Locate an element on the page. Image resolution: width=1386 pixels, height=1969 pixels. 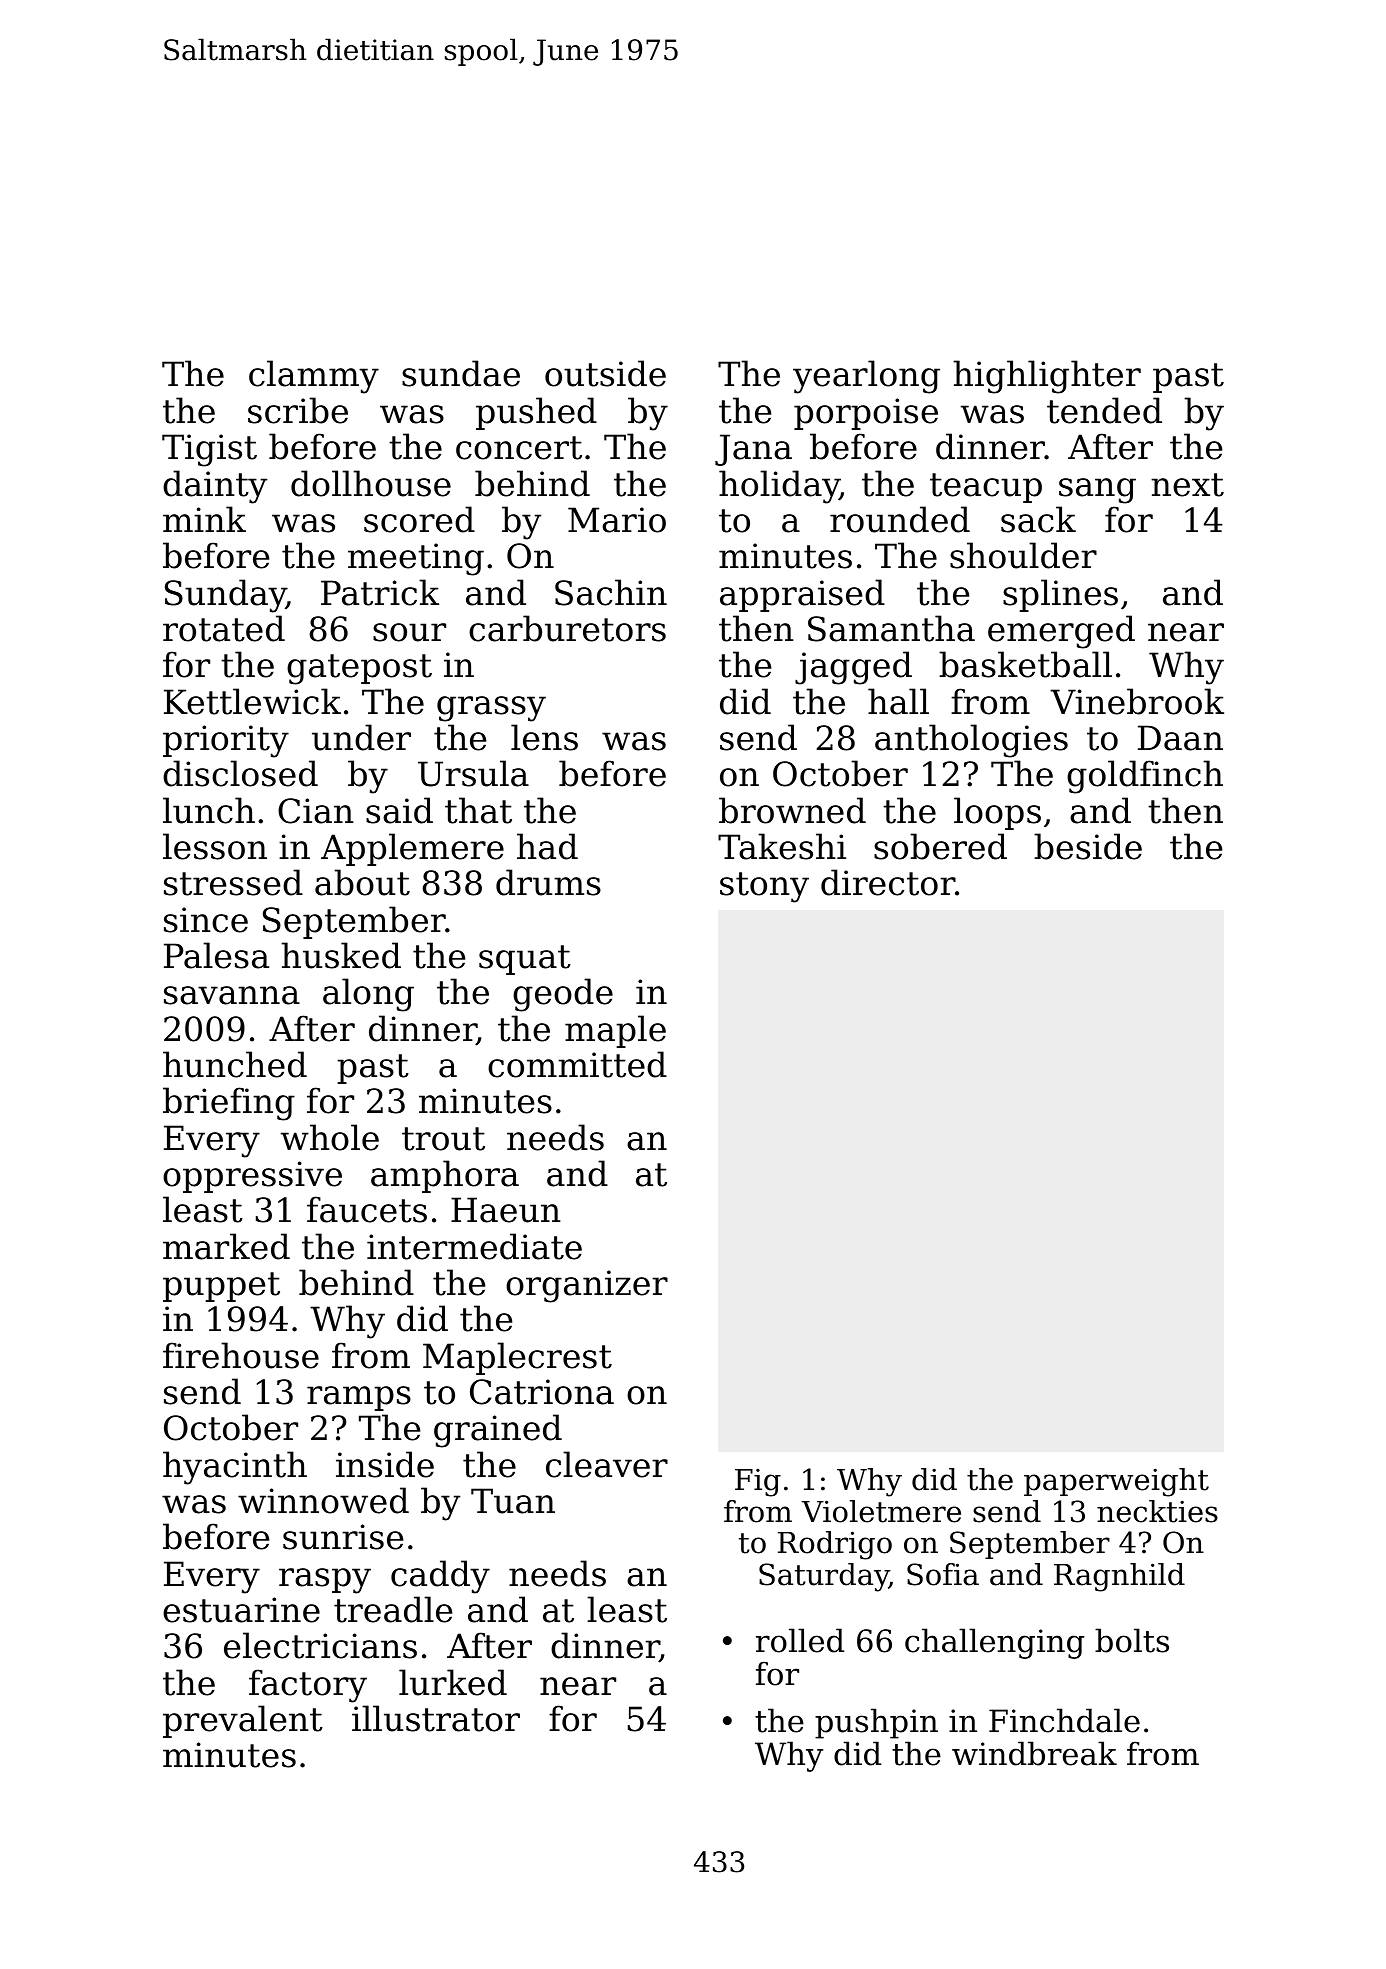
Applemere is located at coordinates (412, 849).
